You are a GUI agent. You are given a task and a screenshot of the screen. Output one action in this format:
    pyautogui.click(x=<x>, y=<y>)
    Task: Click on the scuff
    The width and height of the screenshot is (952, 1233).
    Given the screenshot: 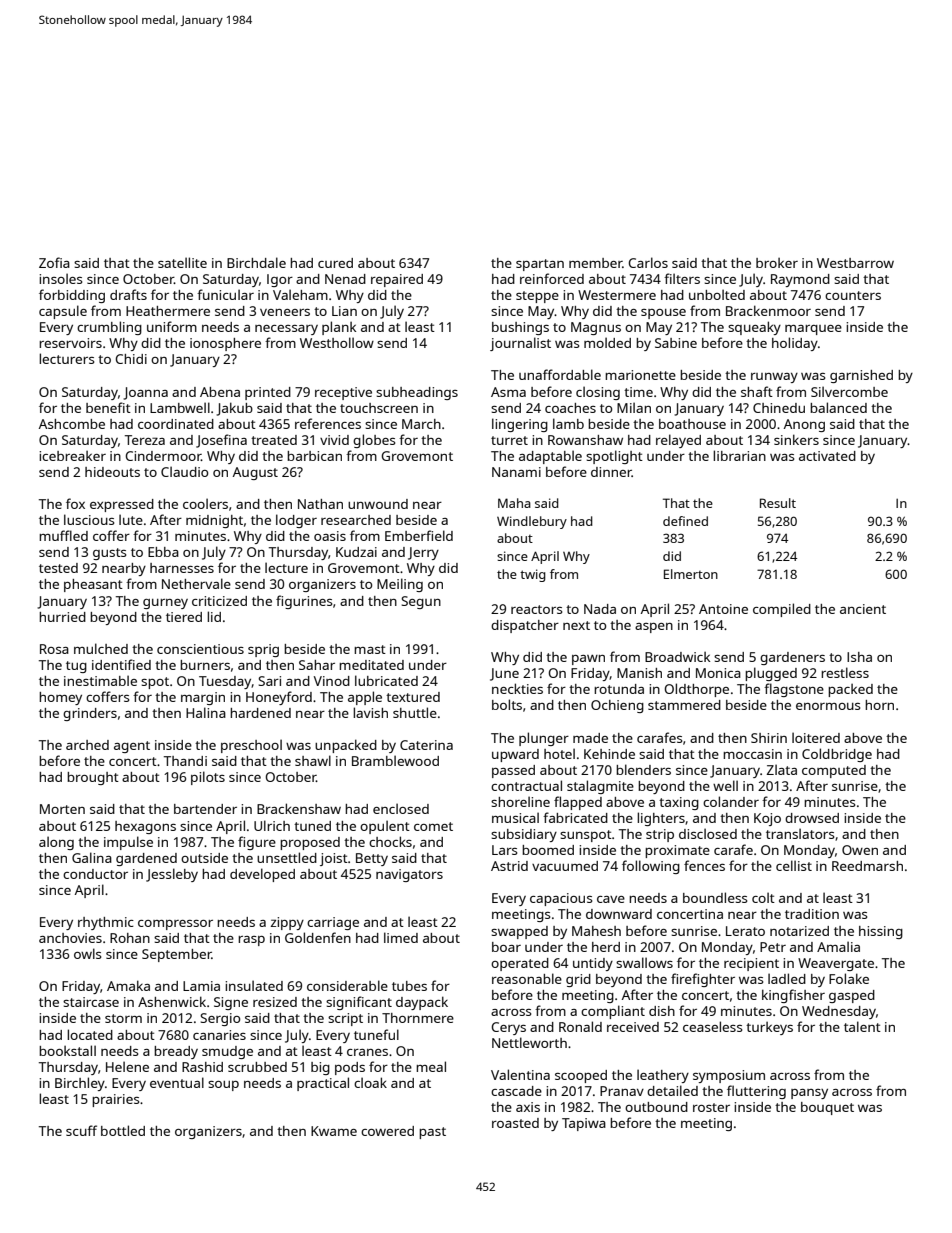 What is the action you would take?
    pyautogui.click(x=81, y=1130)
